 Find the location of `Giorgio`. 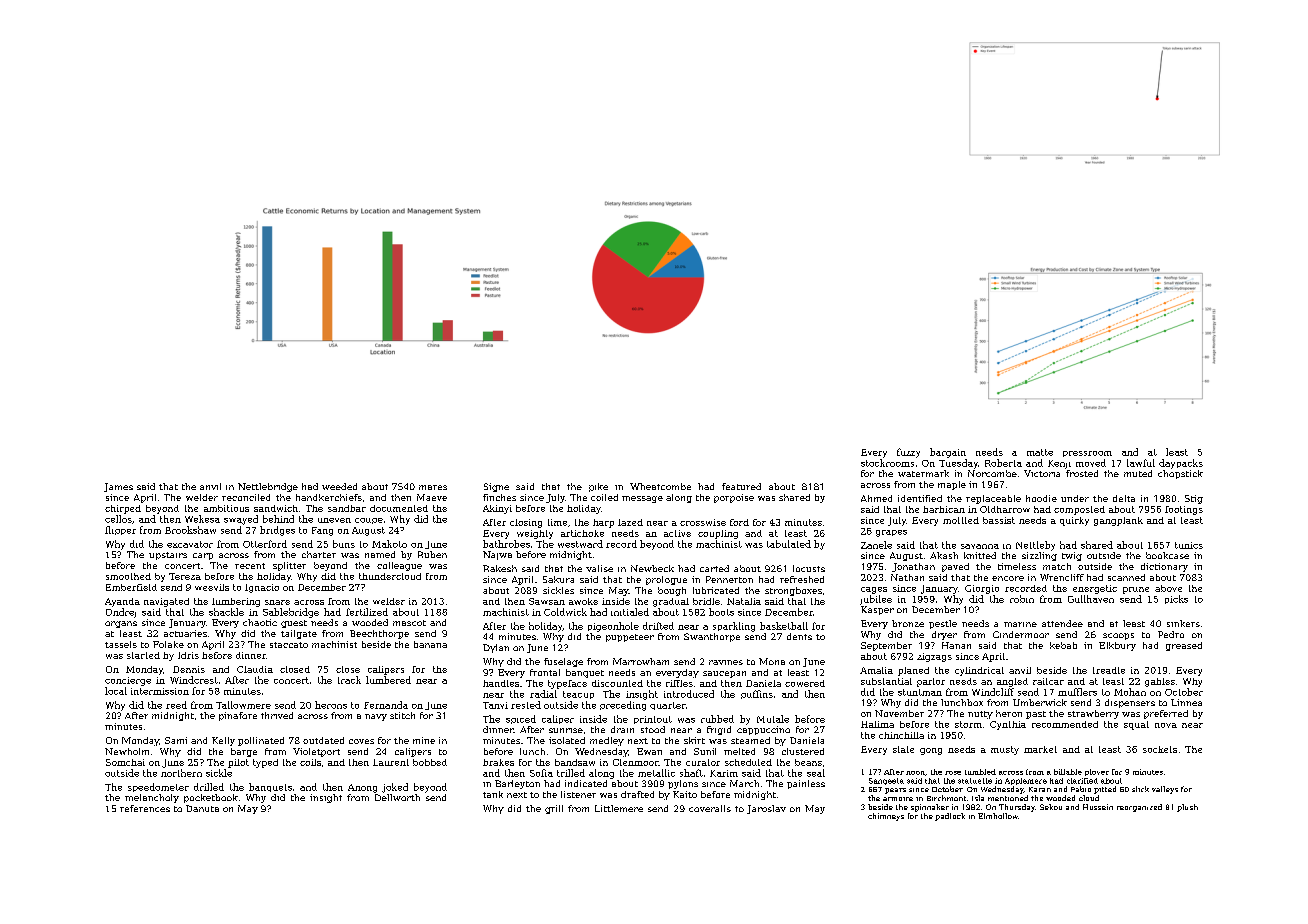

Giorgio is located at coordinates (982, 589).
